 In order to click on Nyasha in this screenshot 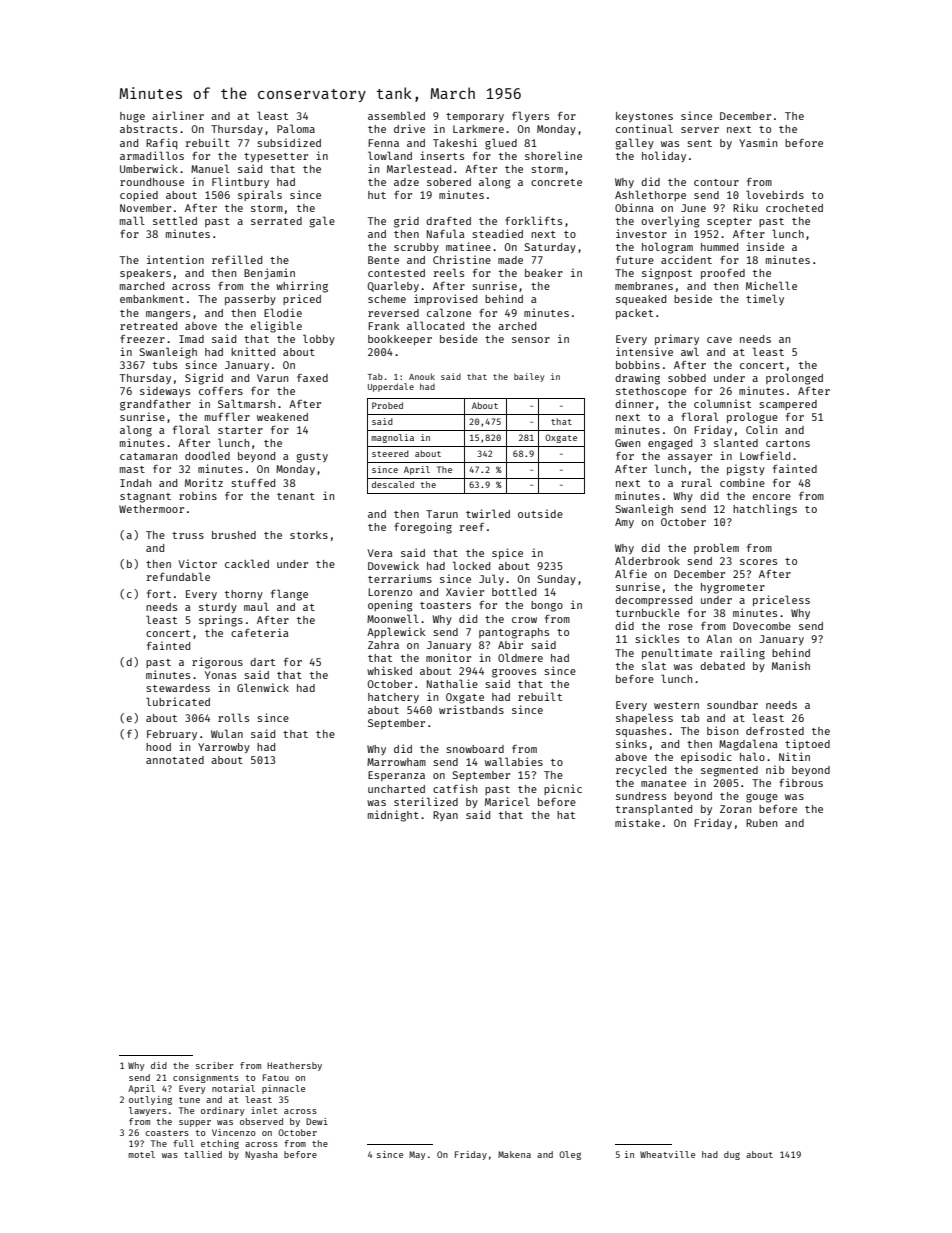, I will do `click(261, 1155)`.
